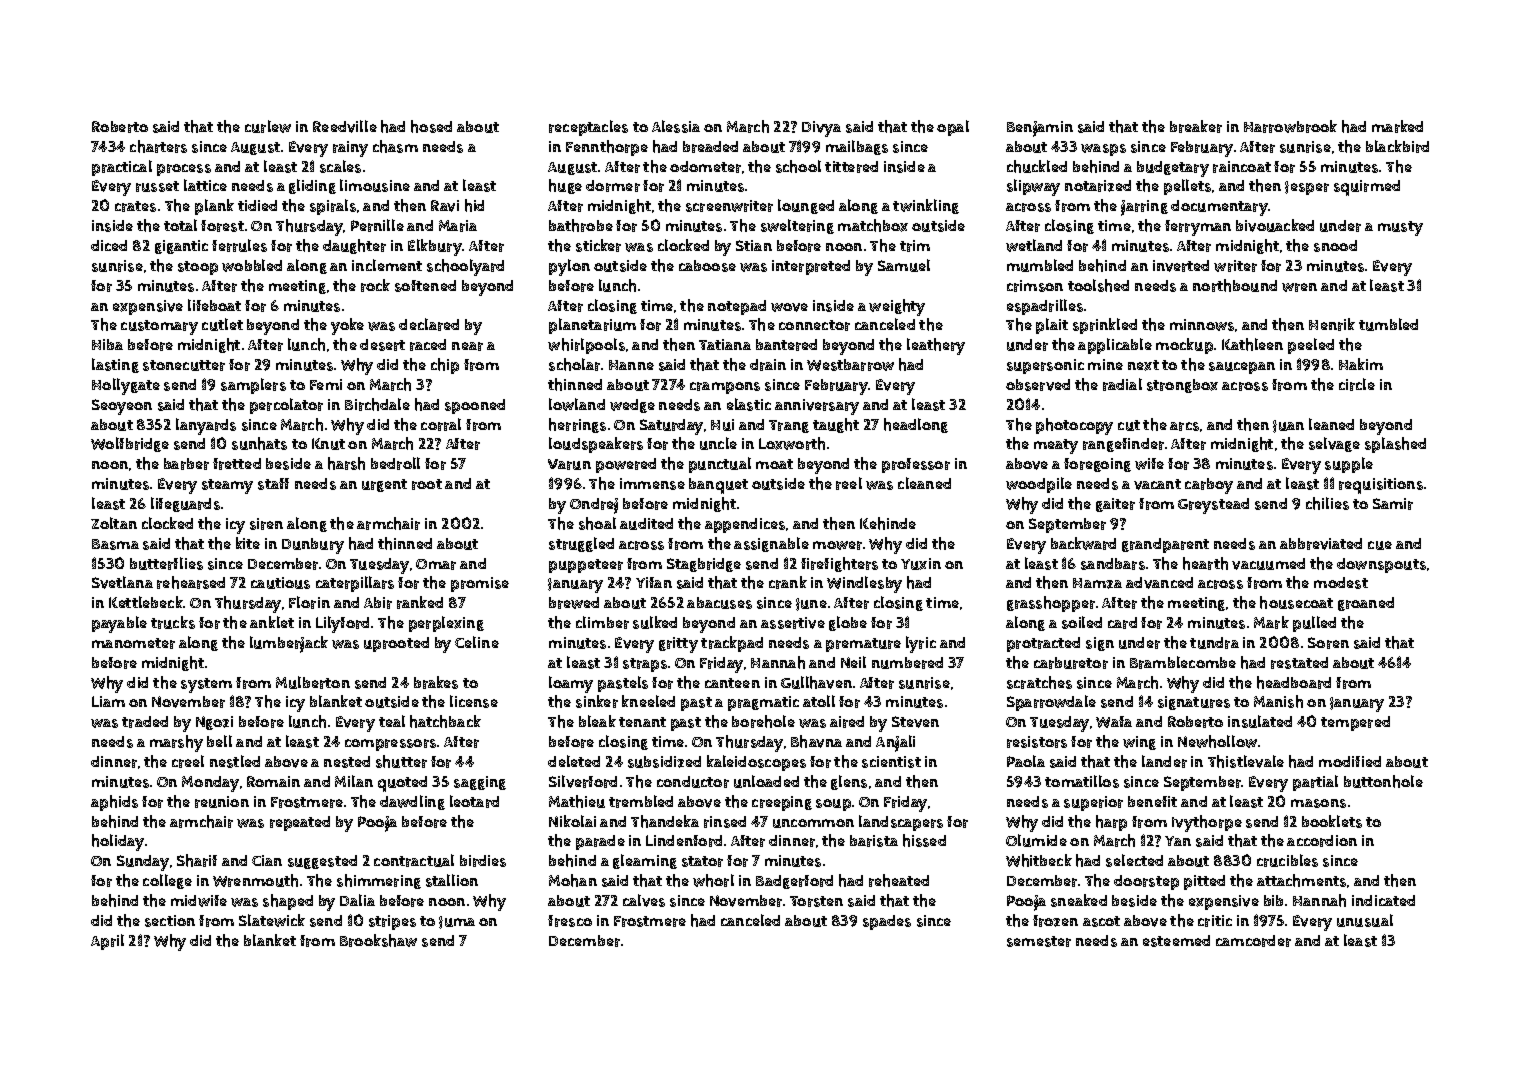  Describe the element at coordinates (1273, 900) in the document. I see `bib` at that location.
